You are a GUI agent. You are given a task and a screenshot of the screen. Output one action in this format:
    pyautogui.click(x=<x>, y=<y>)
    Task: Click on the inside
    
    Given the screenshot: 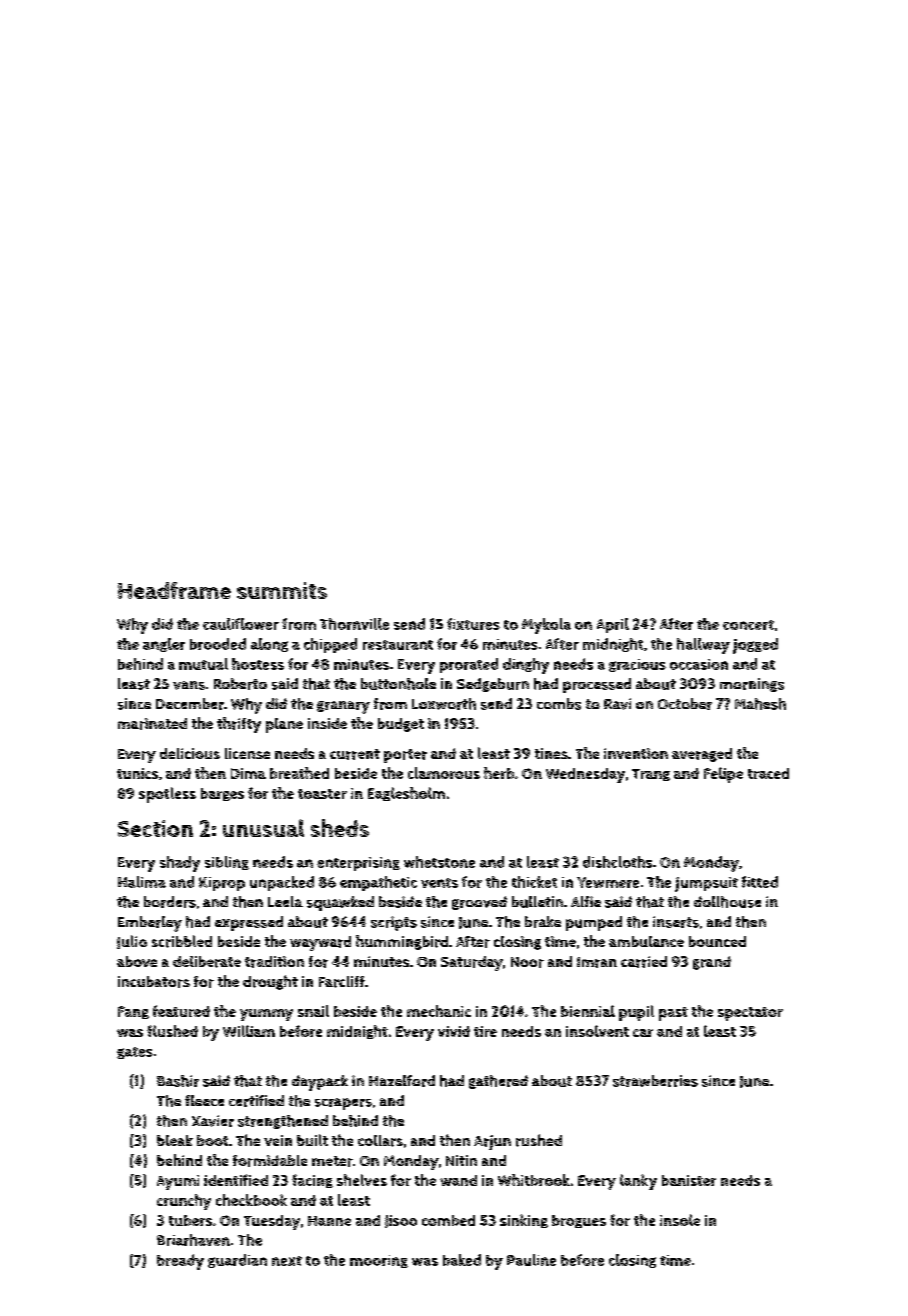 What is the action you would take?
    pyautogui.click(x=327, y=723)
